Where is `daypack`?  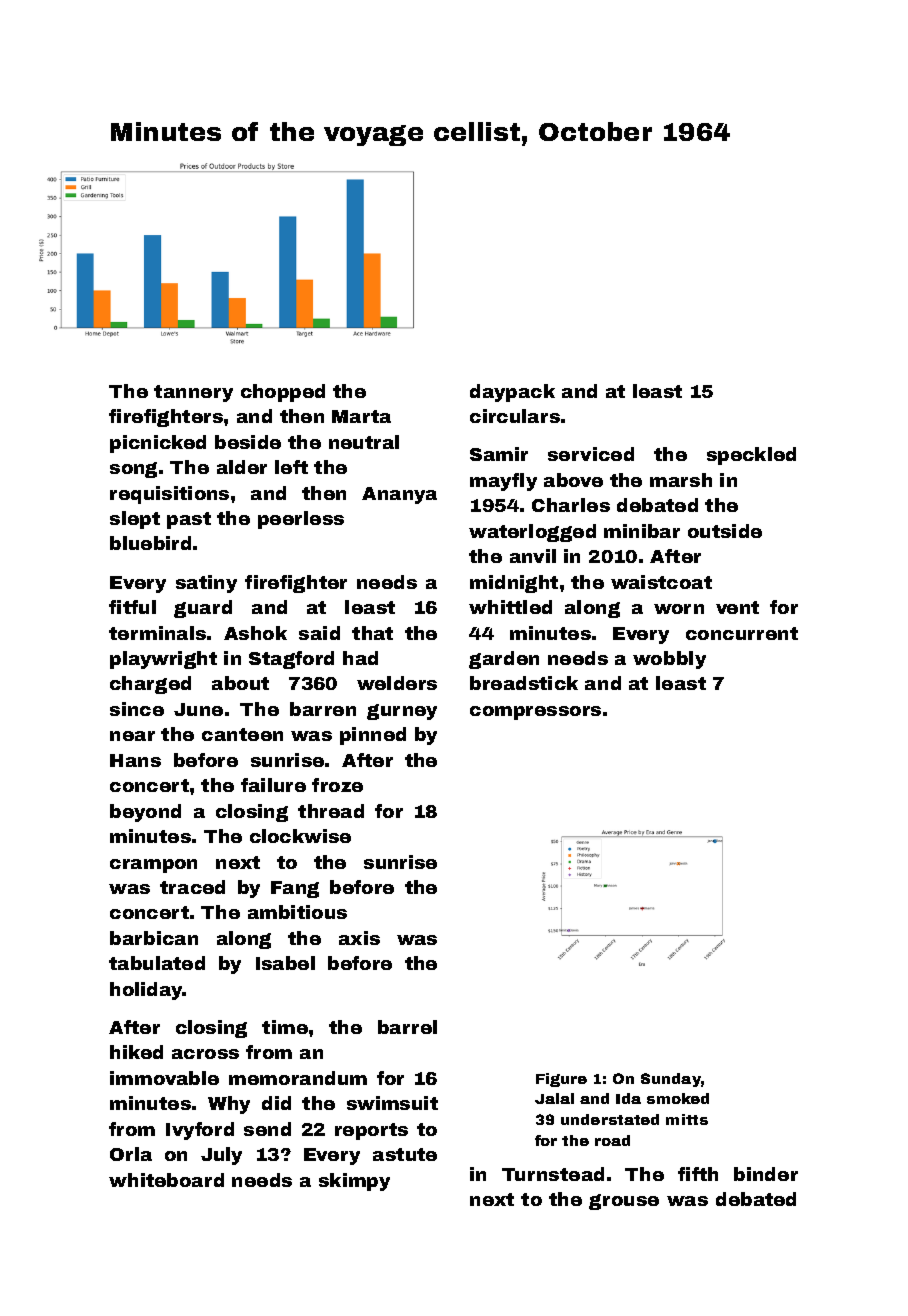 daypack is located at coordinates (512, 393).
